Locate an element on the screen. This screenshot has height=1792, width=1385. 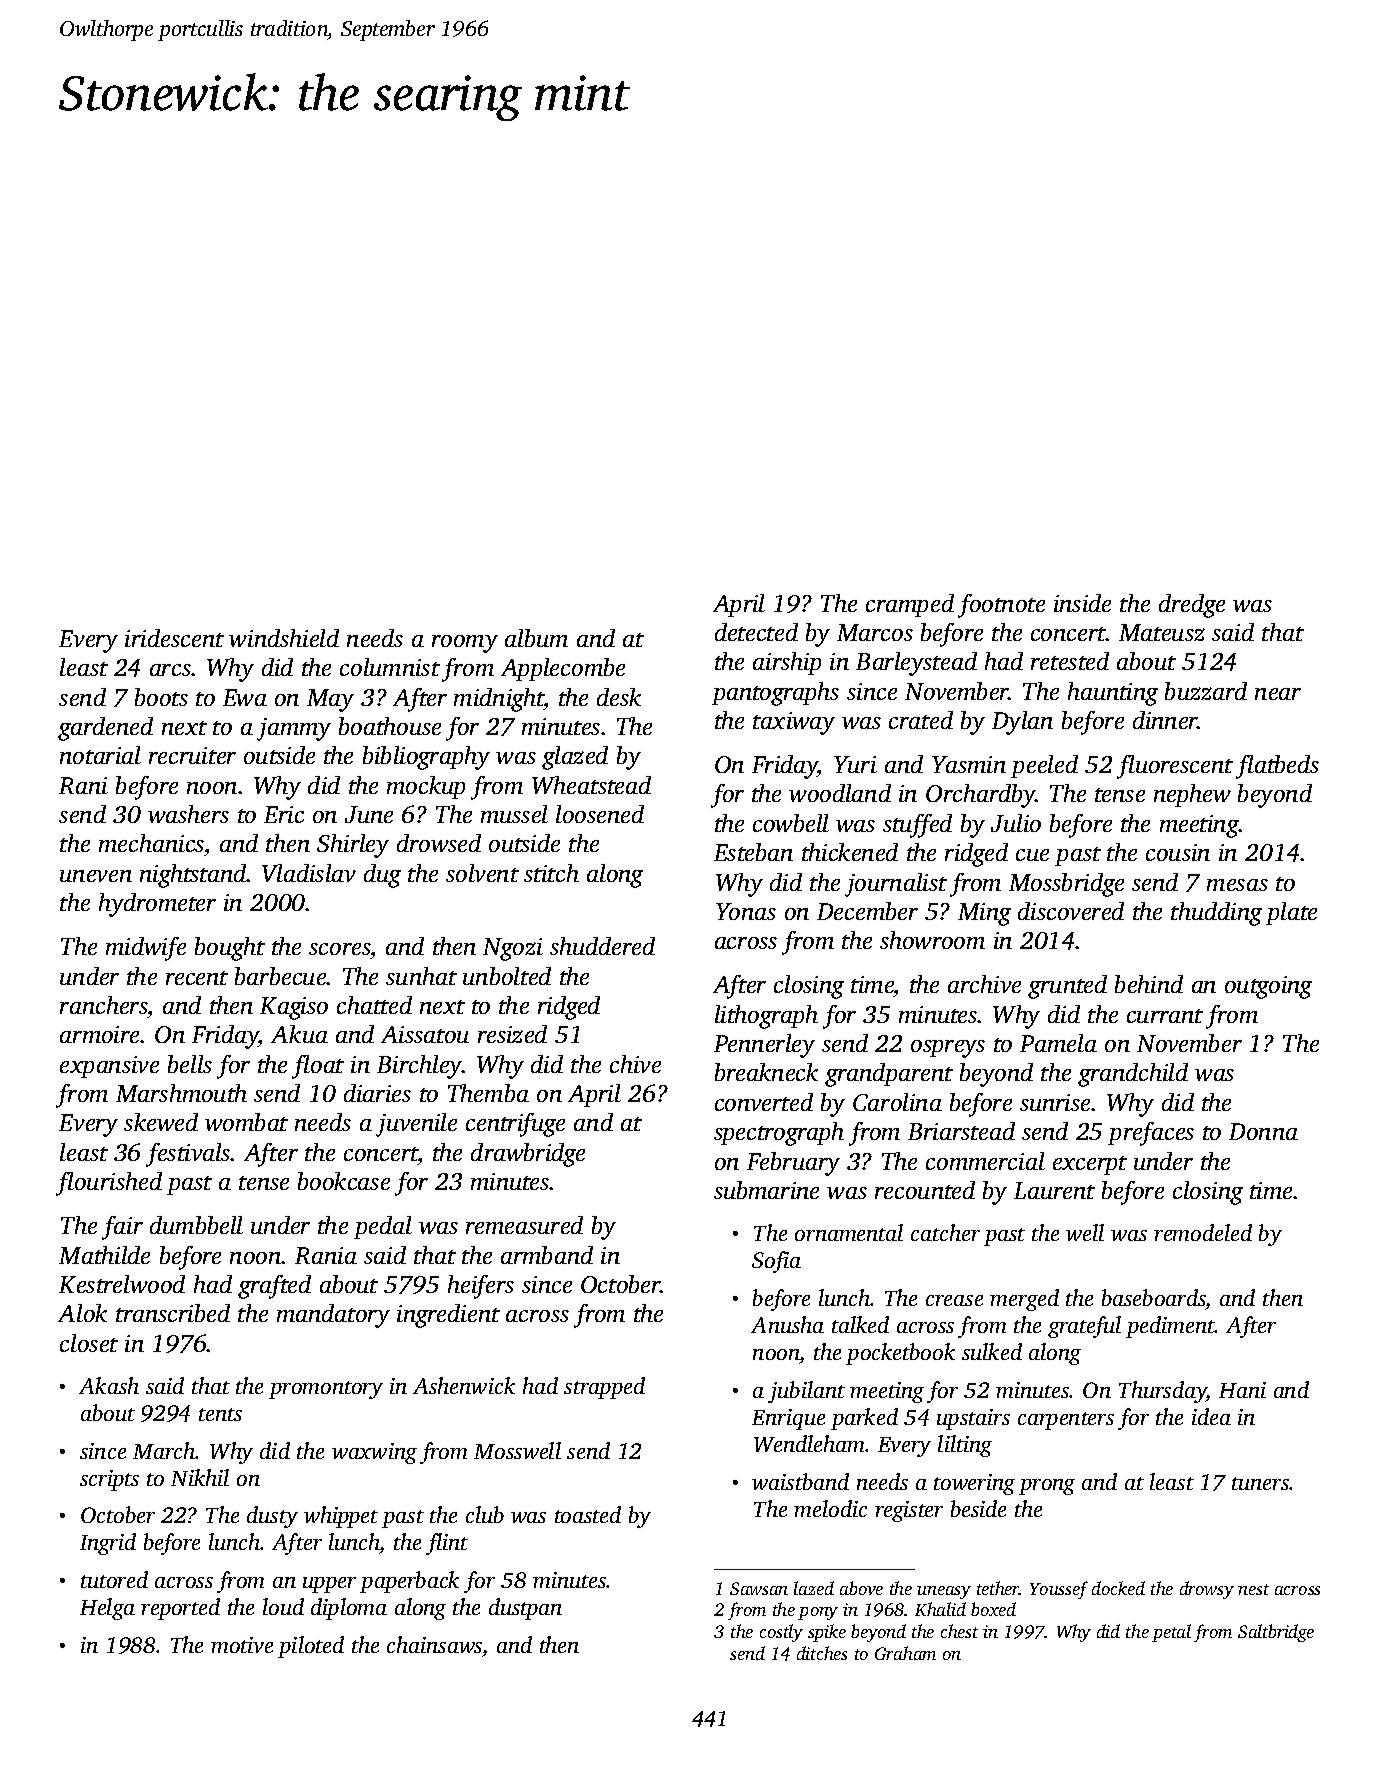
dredge is located at coordinates (1192, 606).
